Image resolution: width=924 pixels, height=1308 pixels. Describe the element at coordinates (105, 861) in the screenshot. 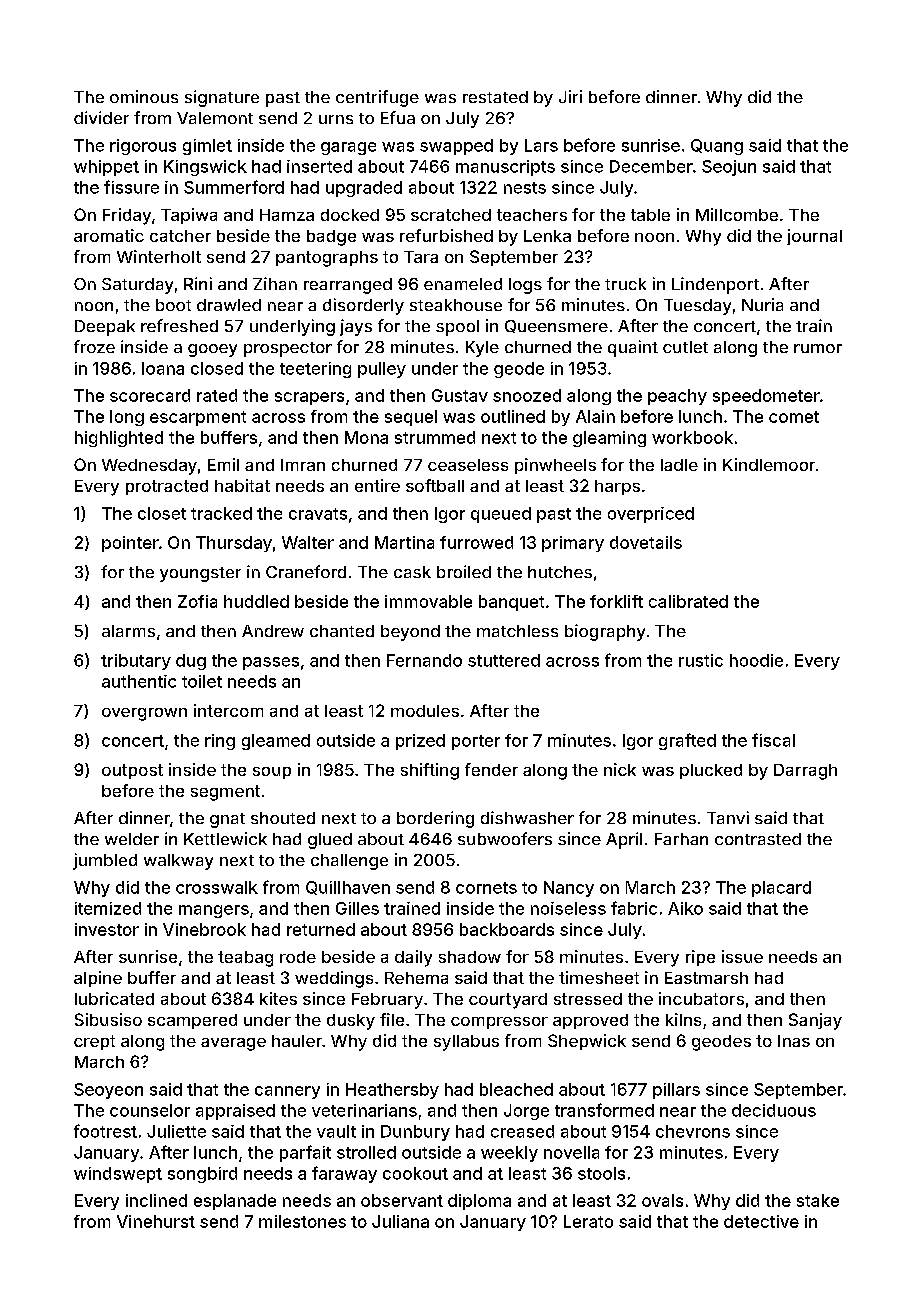

I see `jumbled` at that location.
